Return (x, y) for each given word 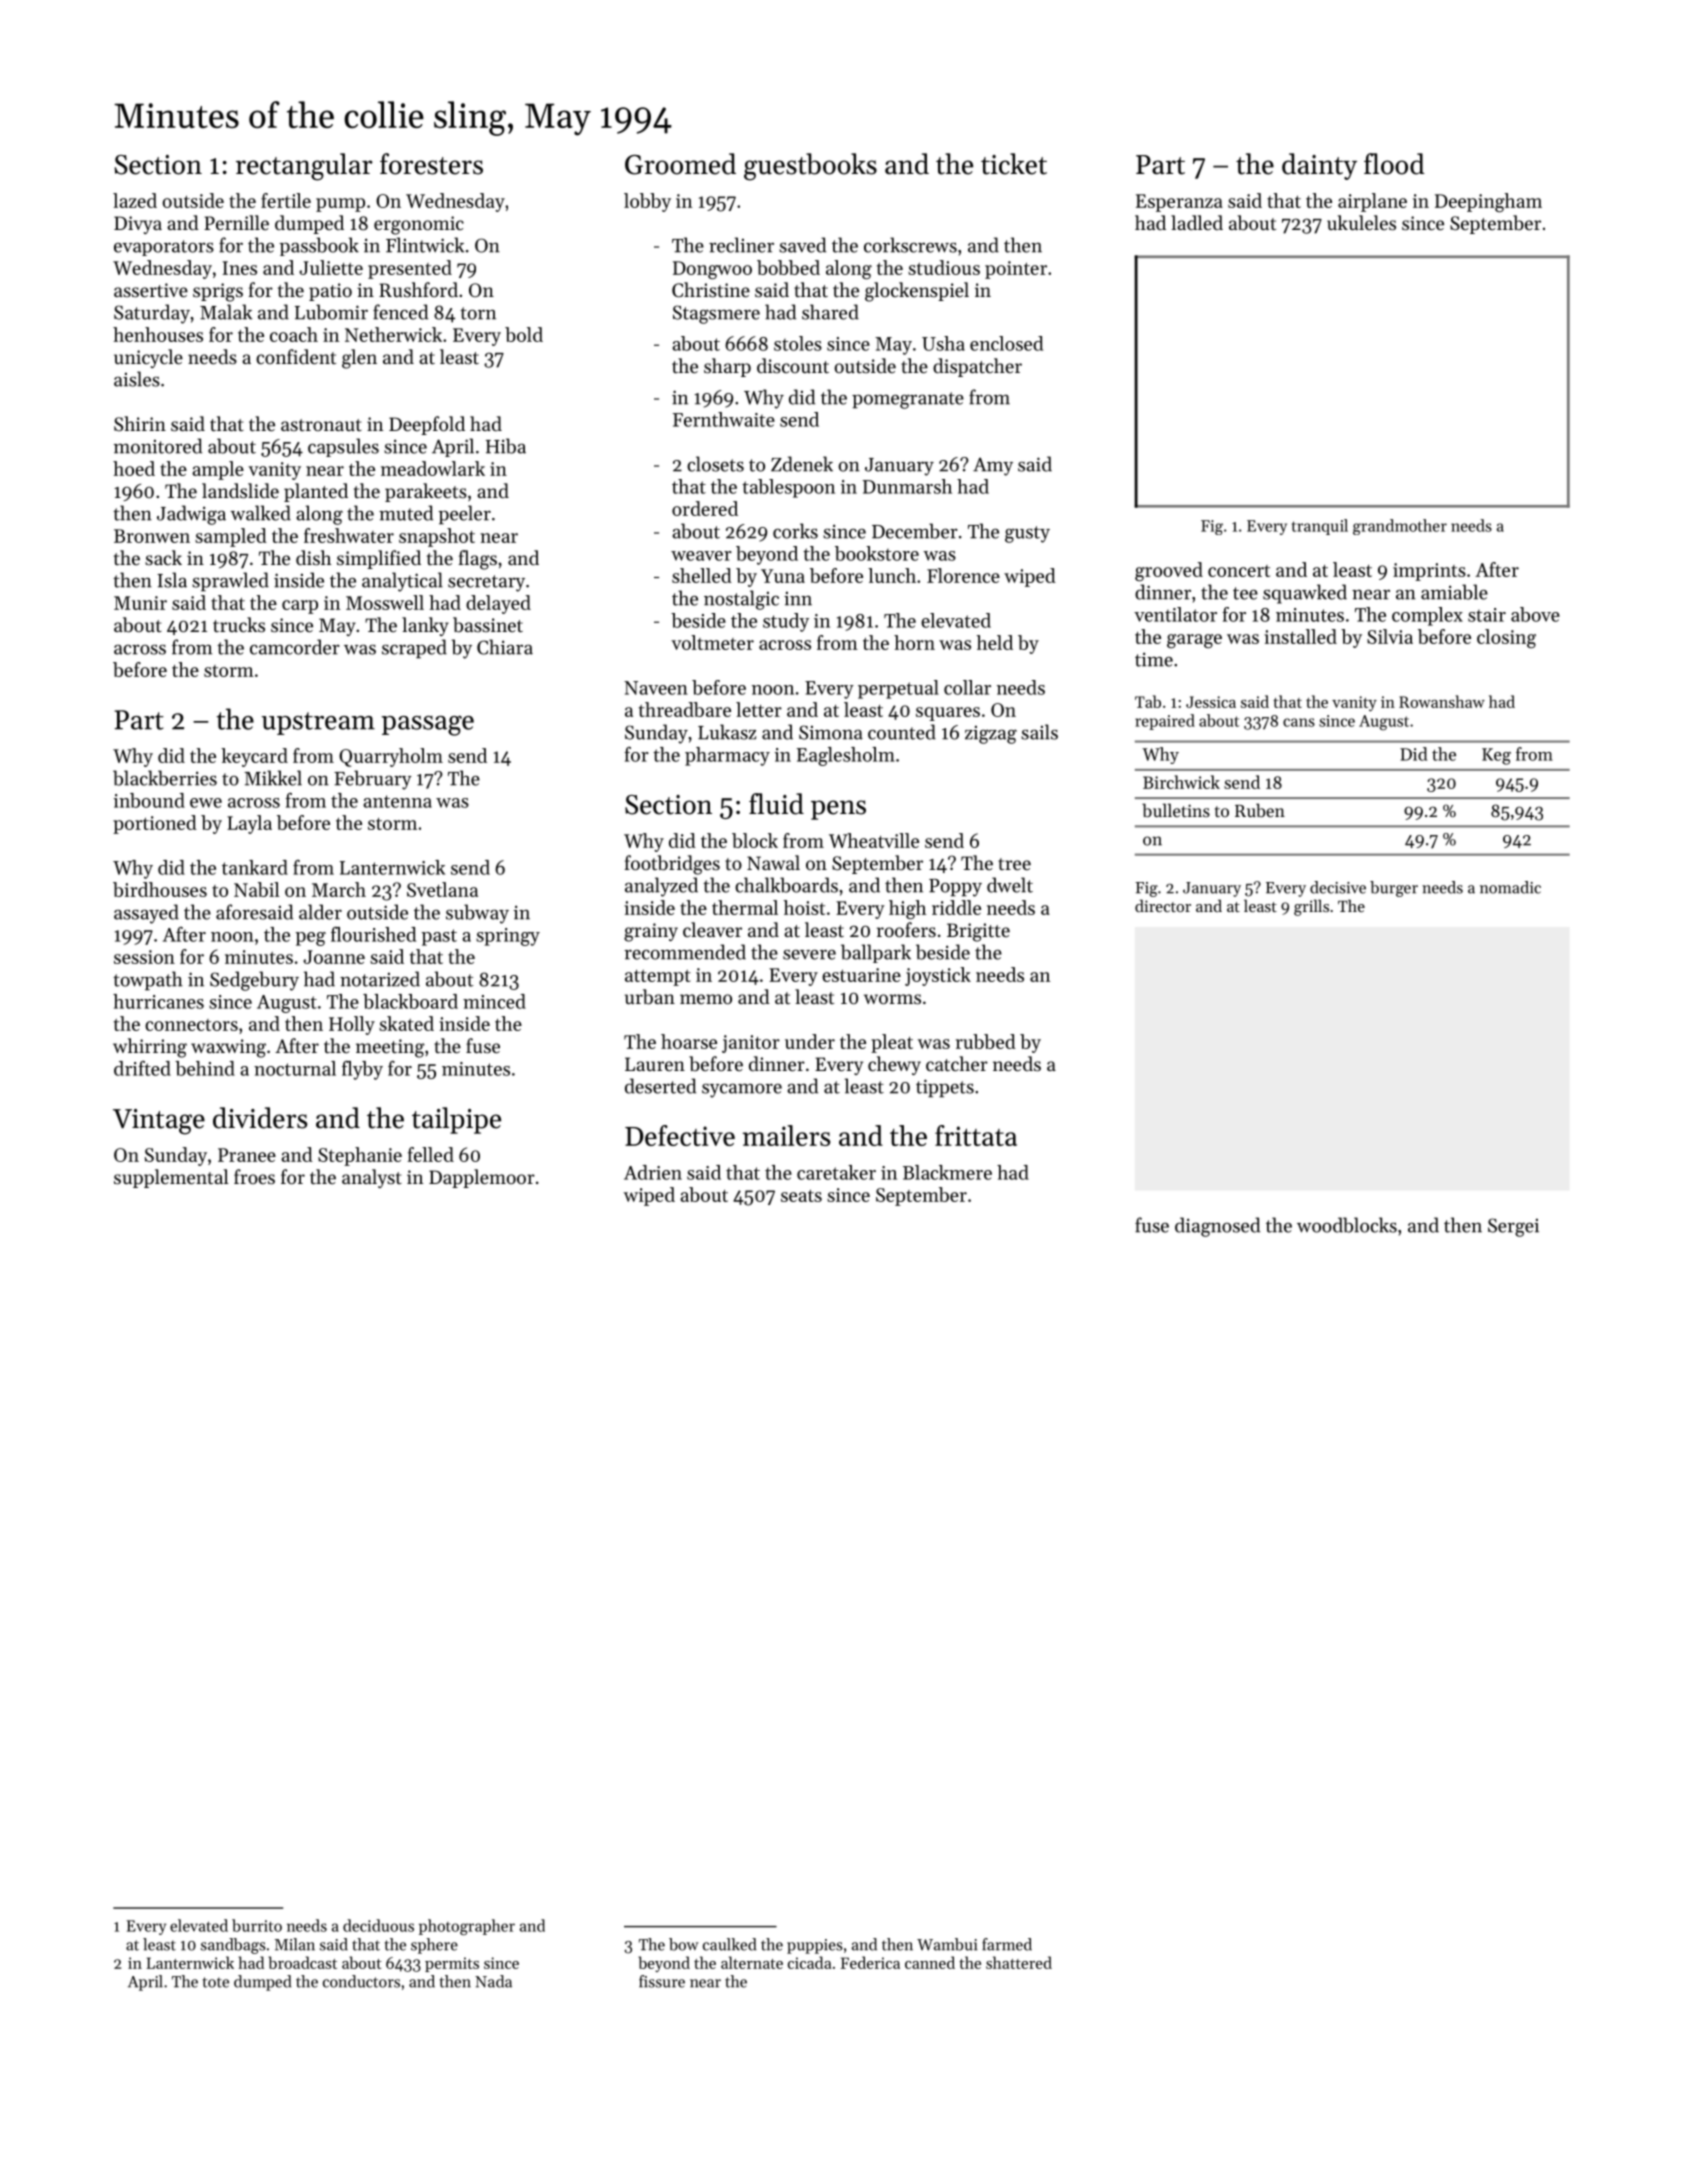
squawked (1305, 594)
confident (296, 356)
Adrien (653, 1172)
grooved (1169, 571)
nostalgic (741, 600)
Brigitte (978, 932)
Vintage (159, 1122)
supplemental (171, 1178)
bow (684, 1944)
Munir (140, 603)
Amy (993, 466)
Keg (1496, 756)
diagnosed (1217, 1227)
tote (216, 1982)
